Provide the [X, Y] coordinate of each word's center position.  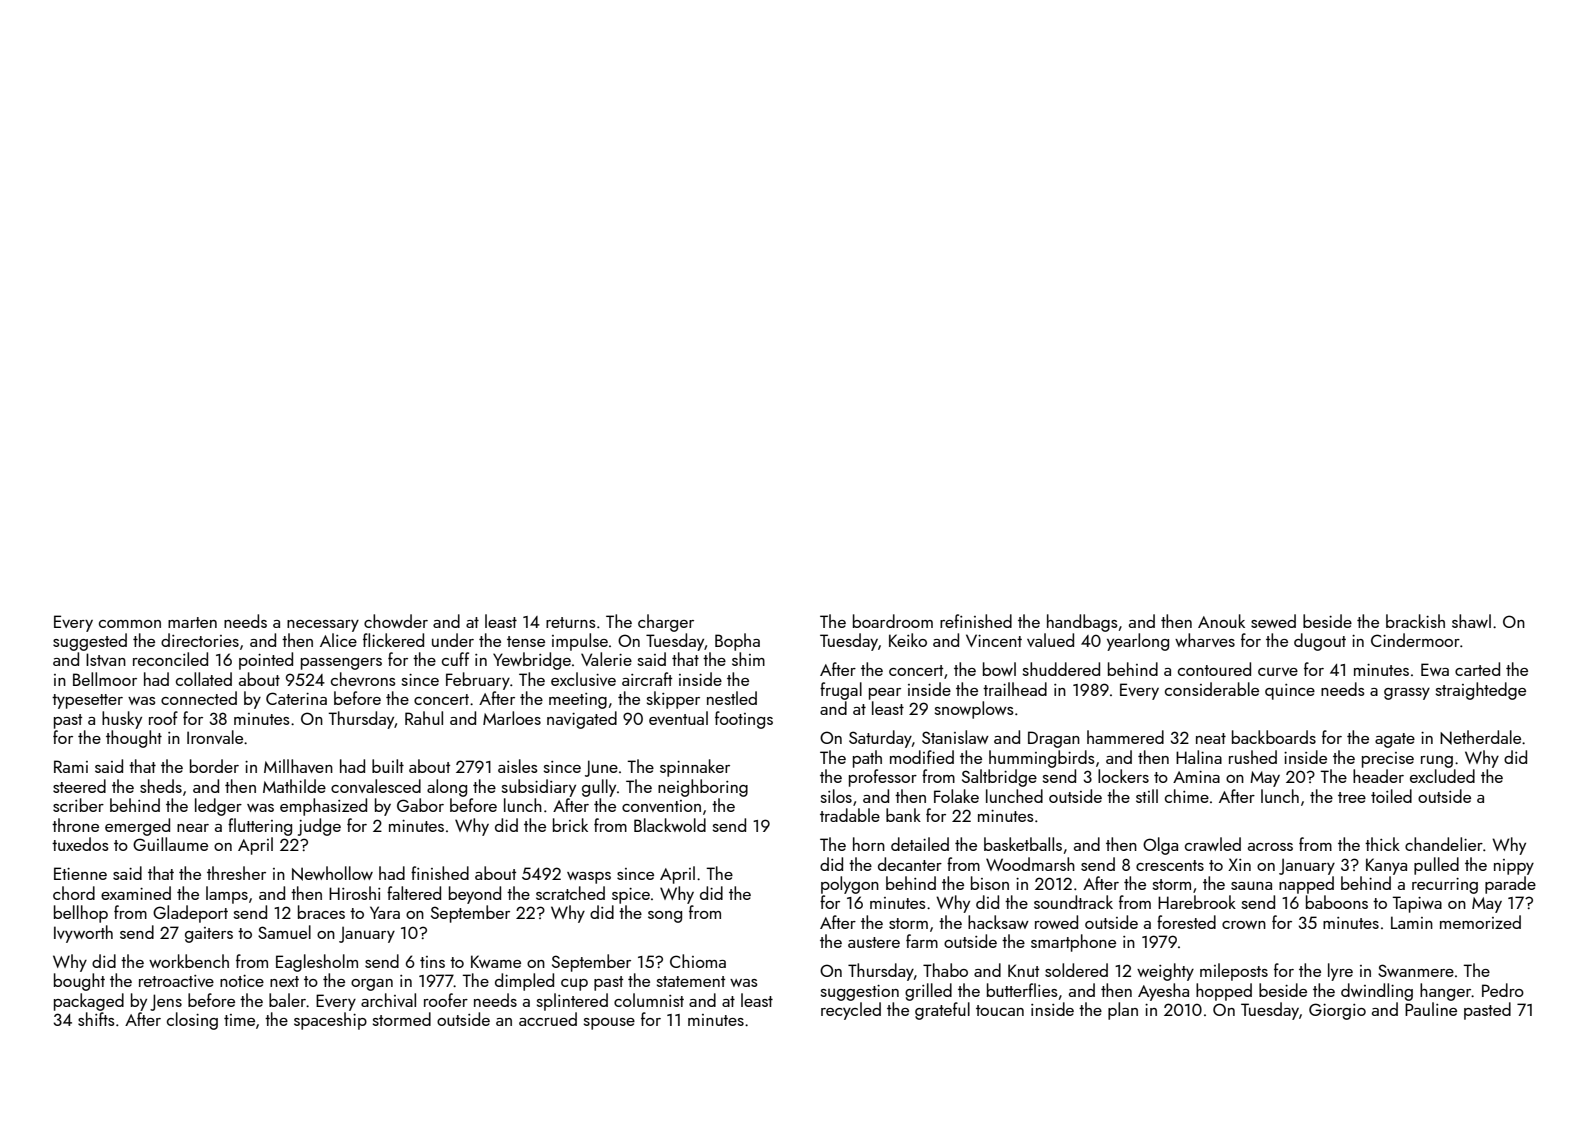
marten [192, 622]
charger [666, 623]
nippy [1514, 867]
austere [874, 942]
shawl [1471, 621]
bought [79, 982]
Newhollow [332, 873]
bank [903, 815]
